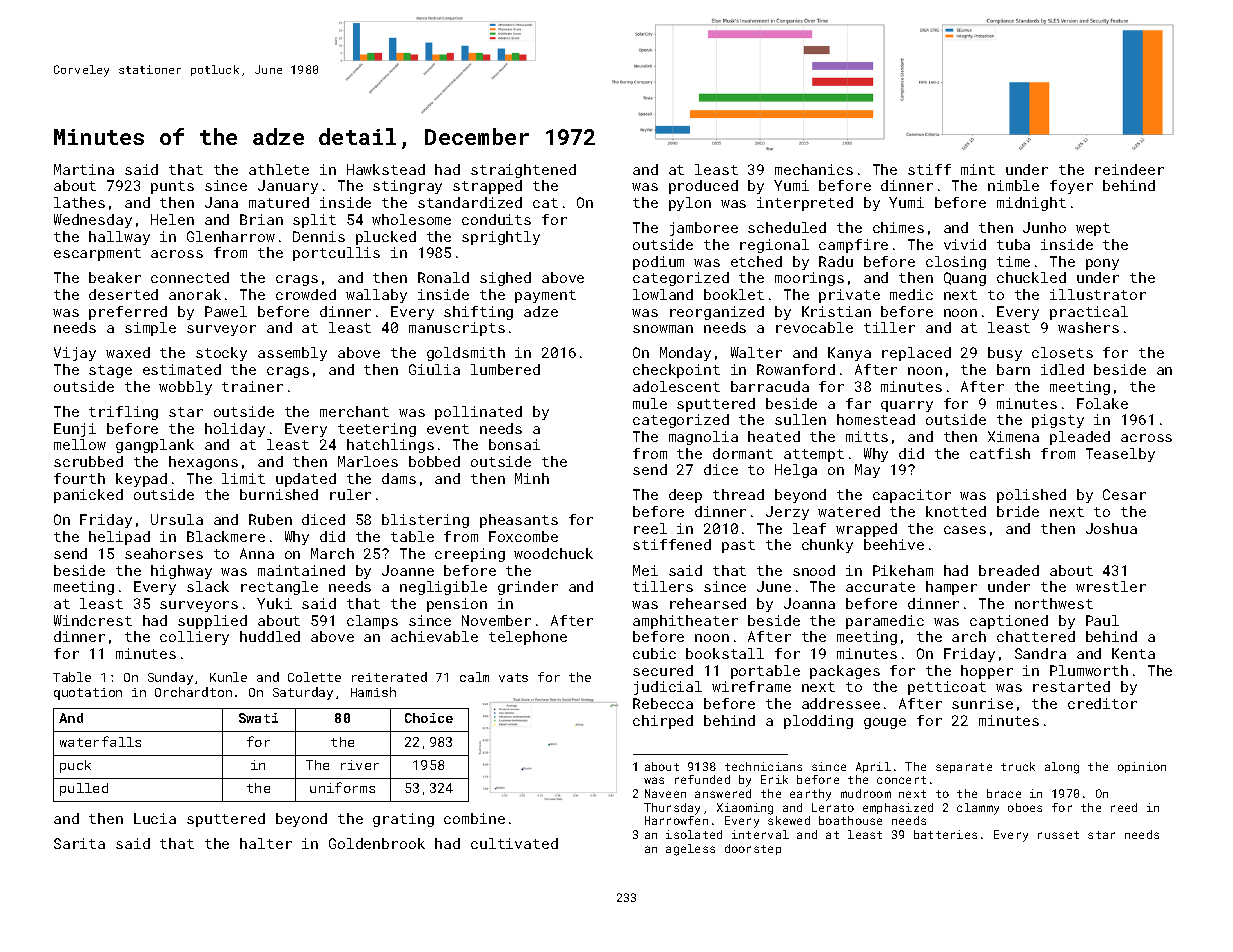 The height and width of the document is (952, 1233). I want to click on portcullis, so click(336, 254).
